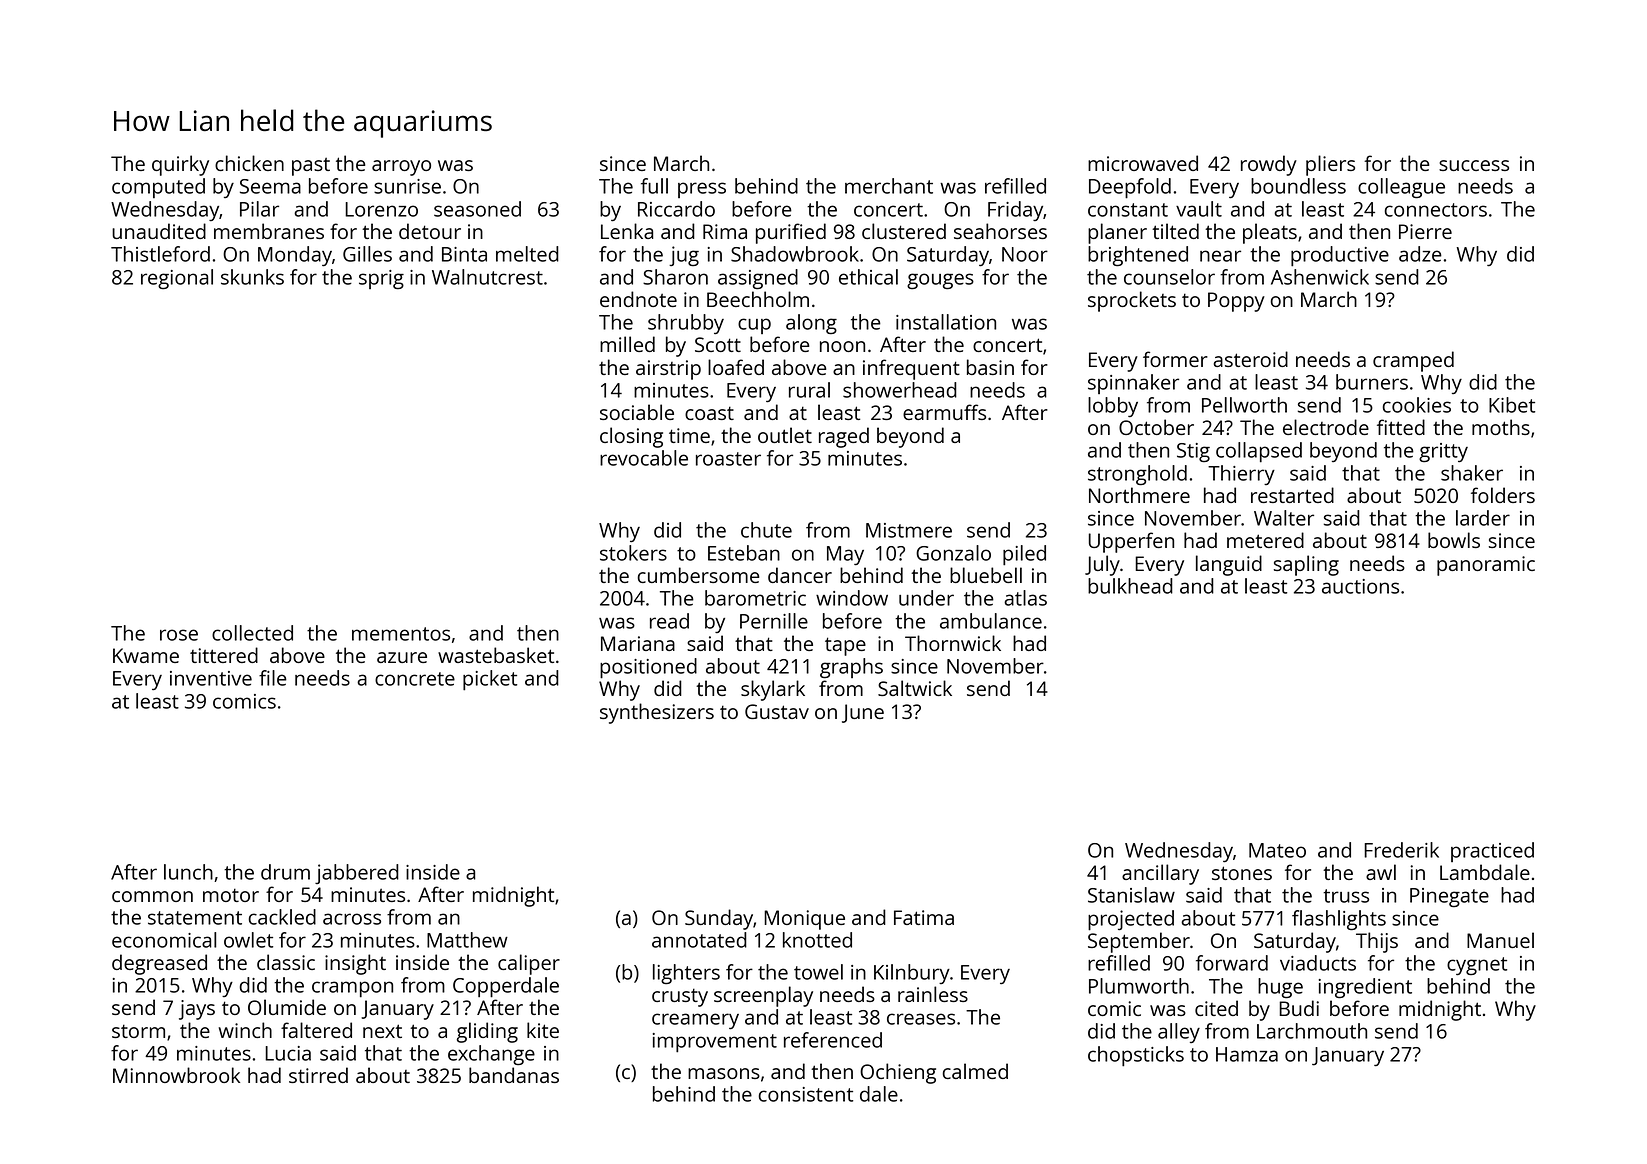 Image resolution: width=1647 pixels, height=1164 pixels. Describe the element at coordinates (158, 188) in the image. I see `computed` at that location.
